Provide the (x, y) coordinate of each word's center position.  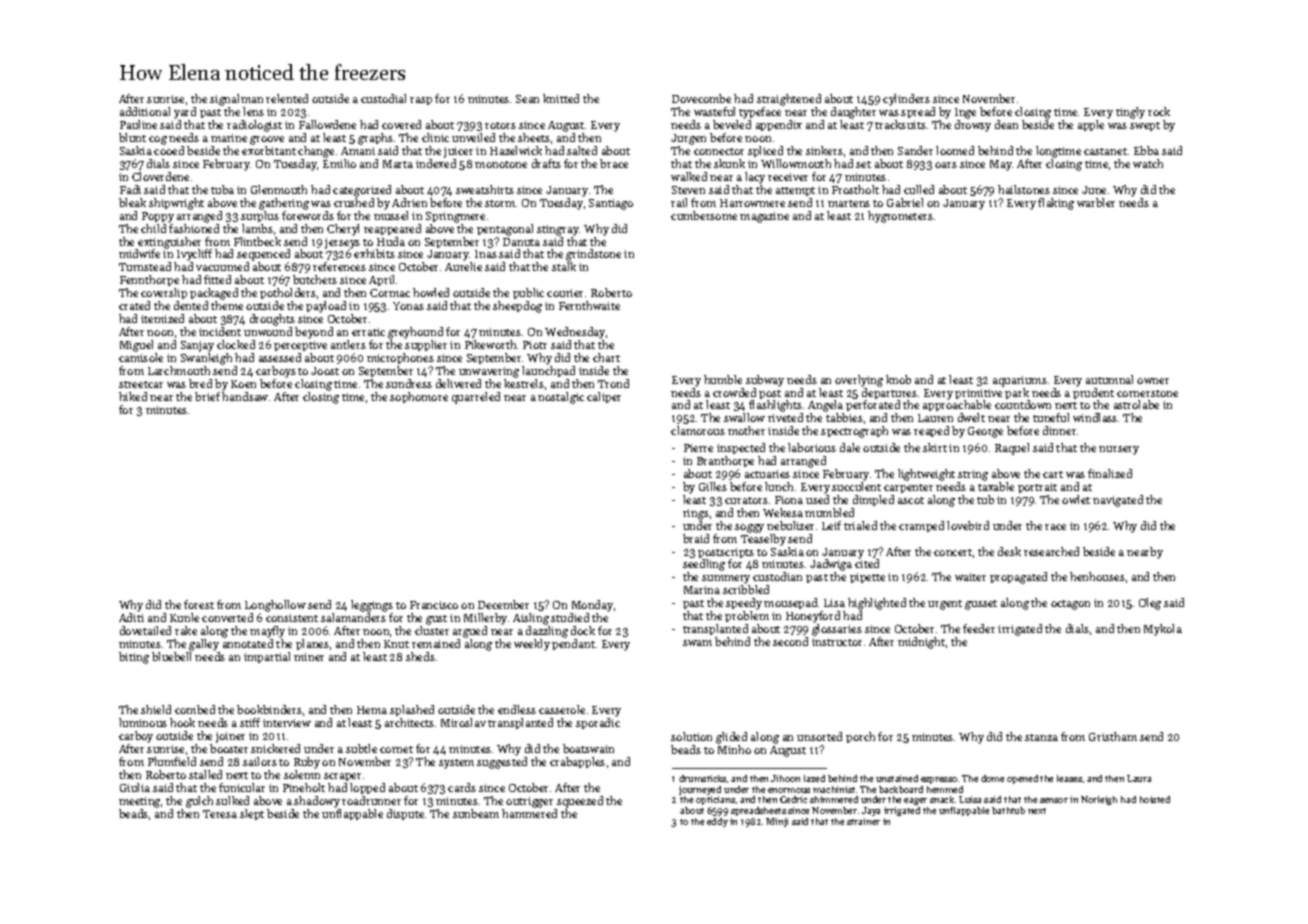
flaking (1056, 204)
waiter (970, 577)
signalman (236, 100)
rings (696, 514)
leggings (372, 606)
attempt (795, 191)
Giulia (135, 787)
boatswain (588, 748)
